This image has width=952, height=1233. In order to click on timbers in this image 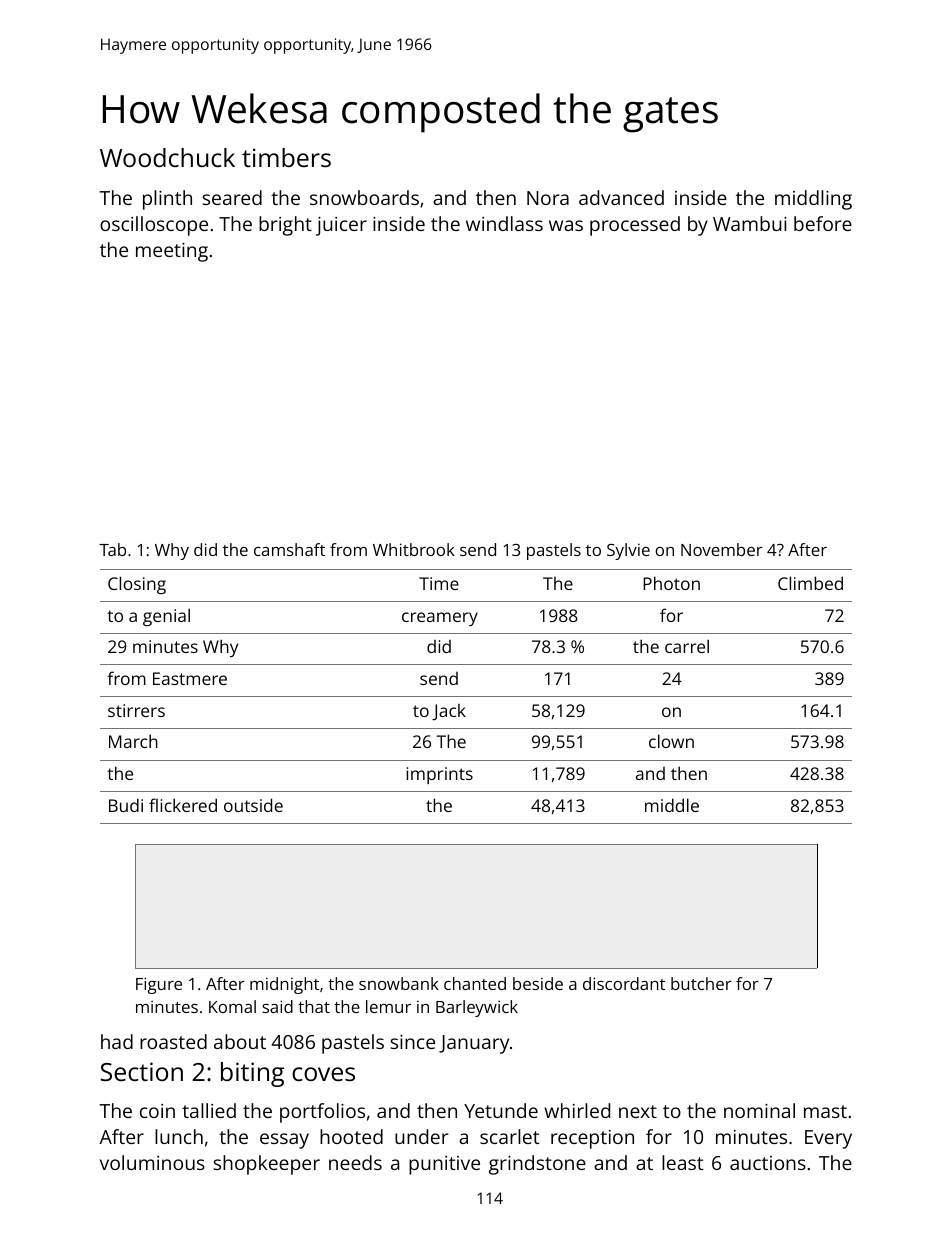, I will do `click(286, 157)`.
